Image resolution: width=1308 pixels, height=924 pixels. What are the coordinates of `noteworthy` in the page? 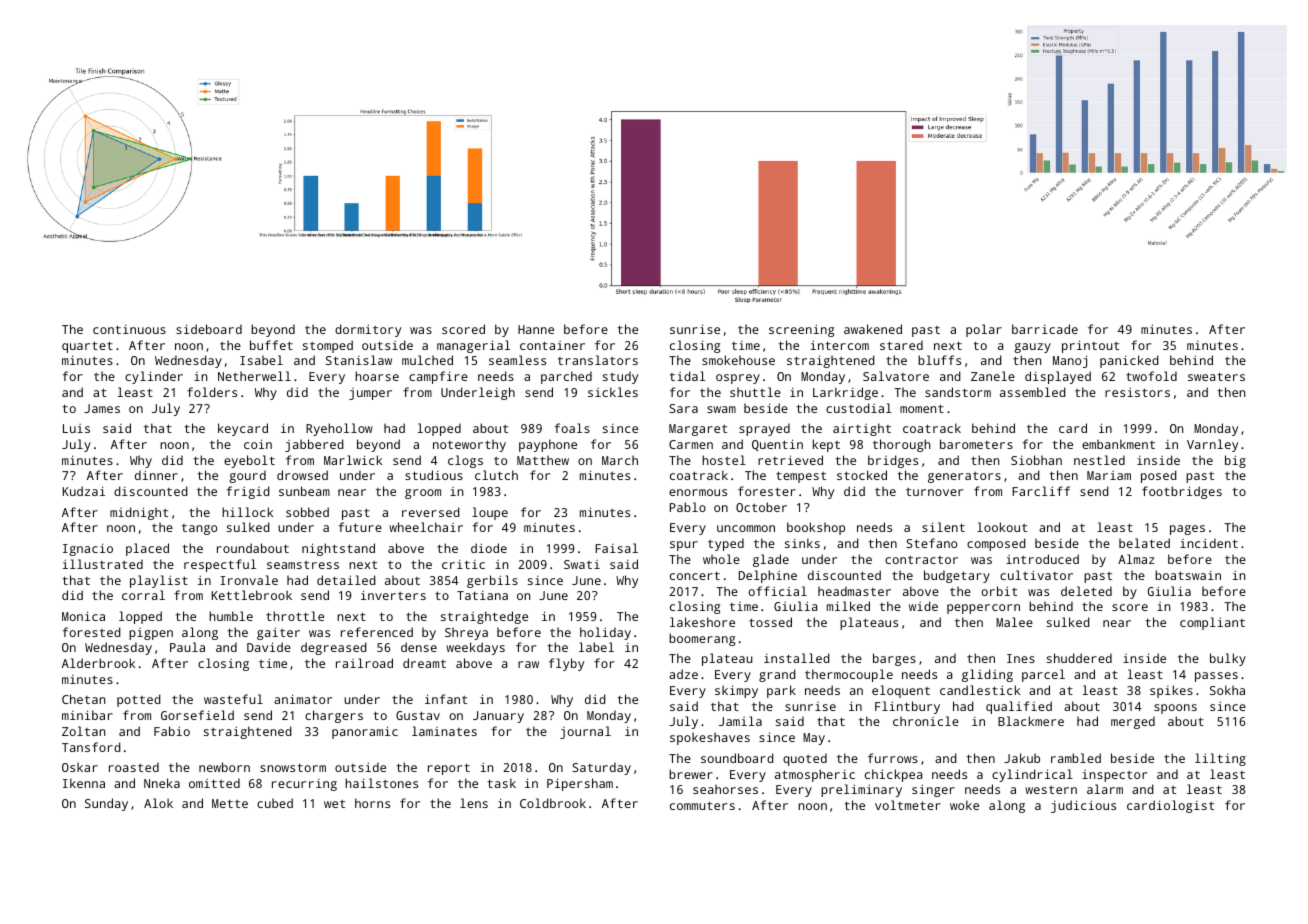 It's located at (469, 445).
